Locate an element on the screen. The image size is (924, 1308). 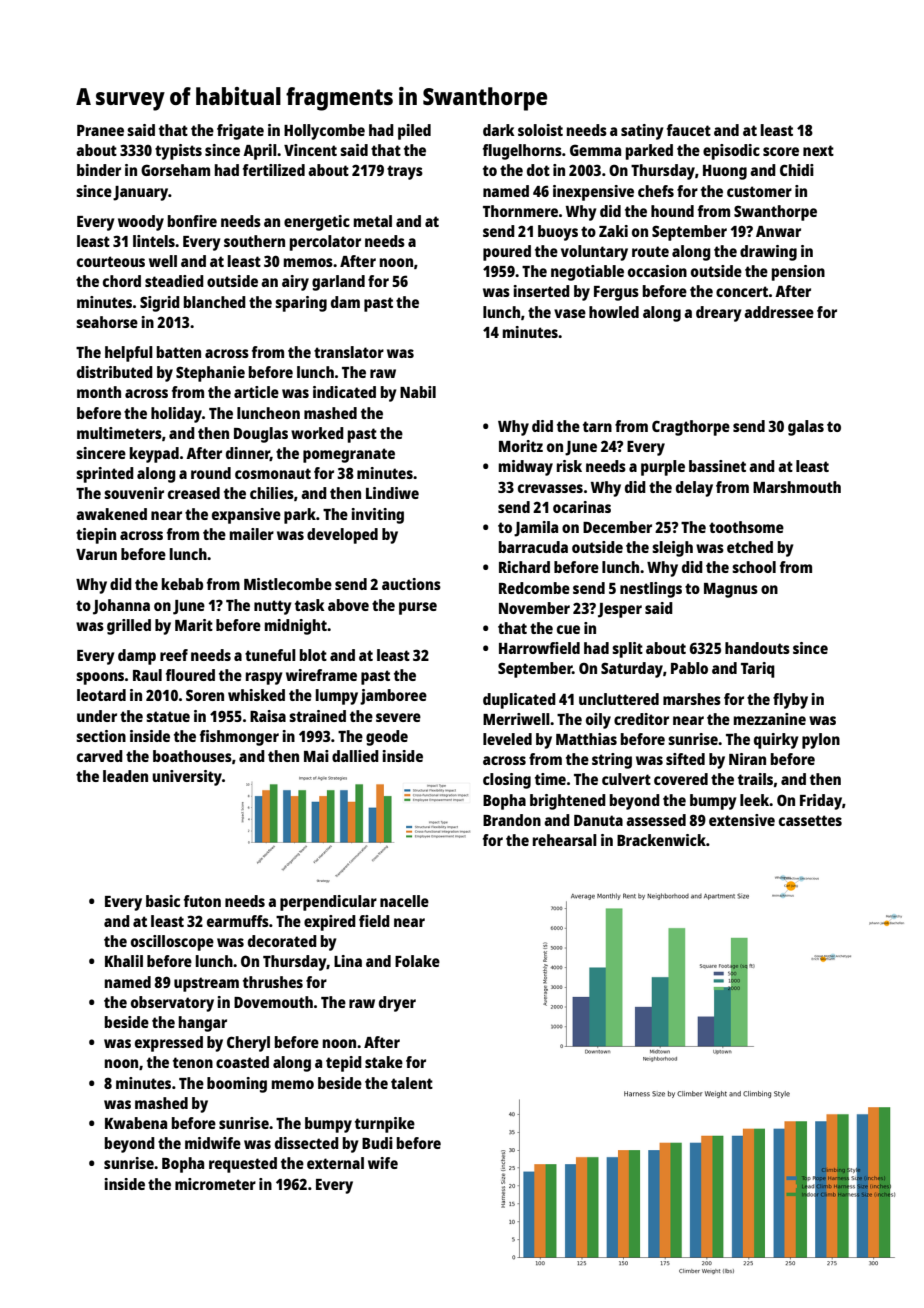
Folake is located at coordinates (417, 961).
